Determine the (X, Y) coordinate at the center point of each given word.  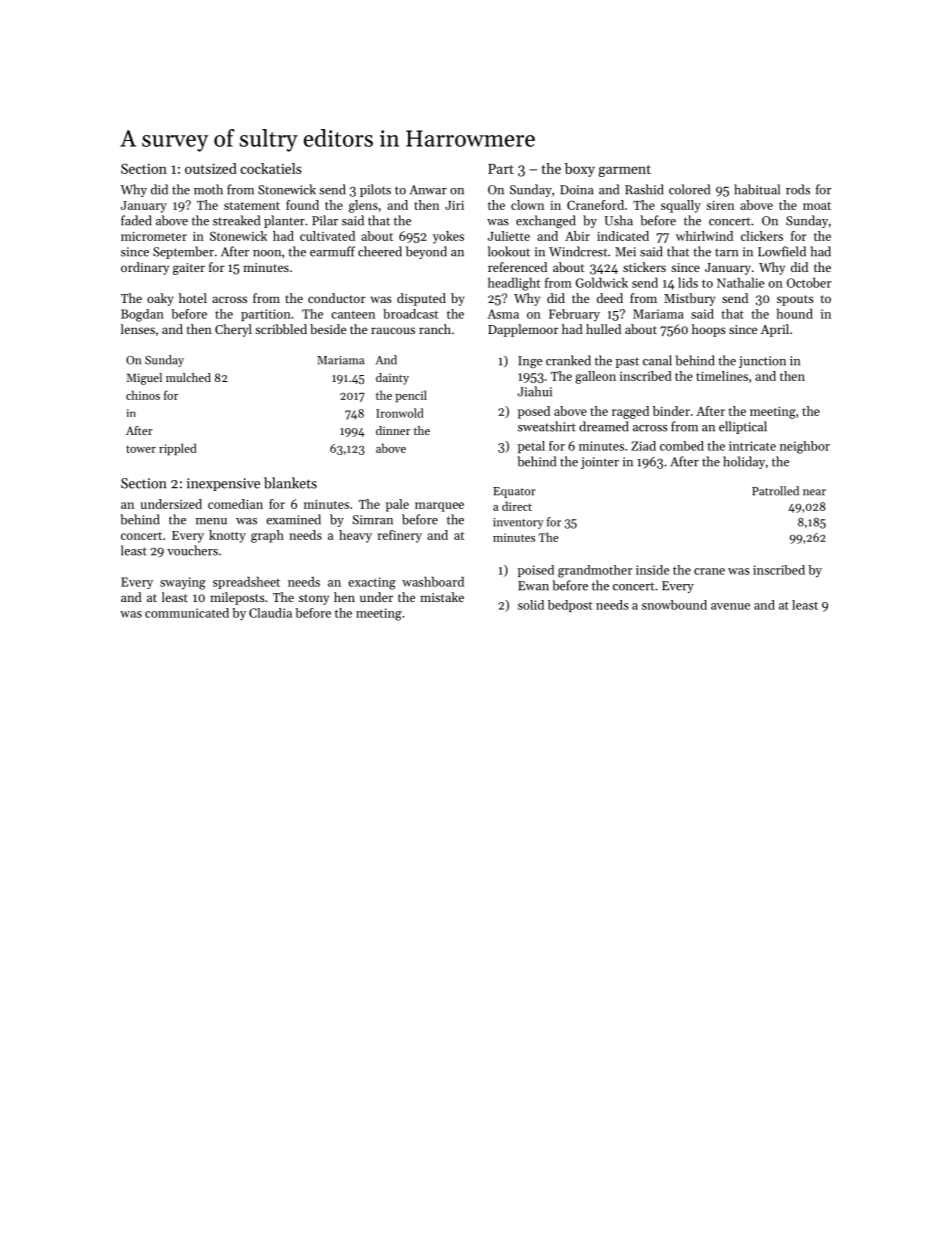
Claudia (270, 613)
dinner (393, 430)
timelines (722, 376)
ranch (435, 329)
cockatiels (271, 168)
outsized (211, 168)
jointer (600, 463)
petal (531, 447)
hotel (193, 298)
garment (624, 171)
